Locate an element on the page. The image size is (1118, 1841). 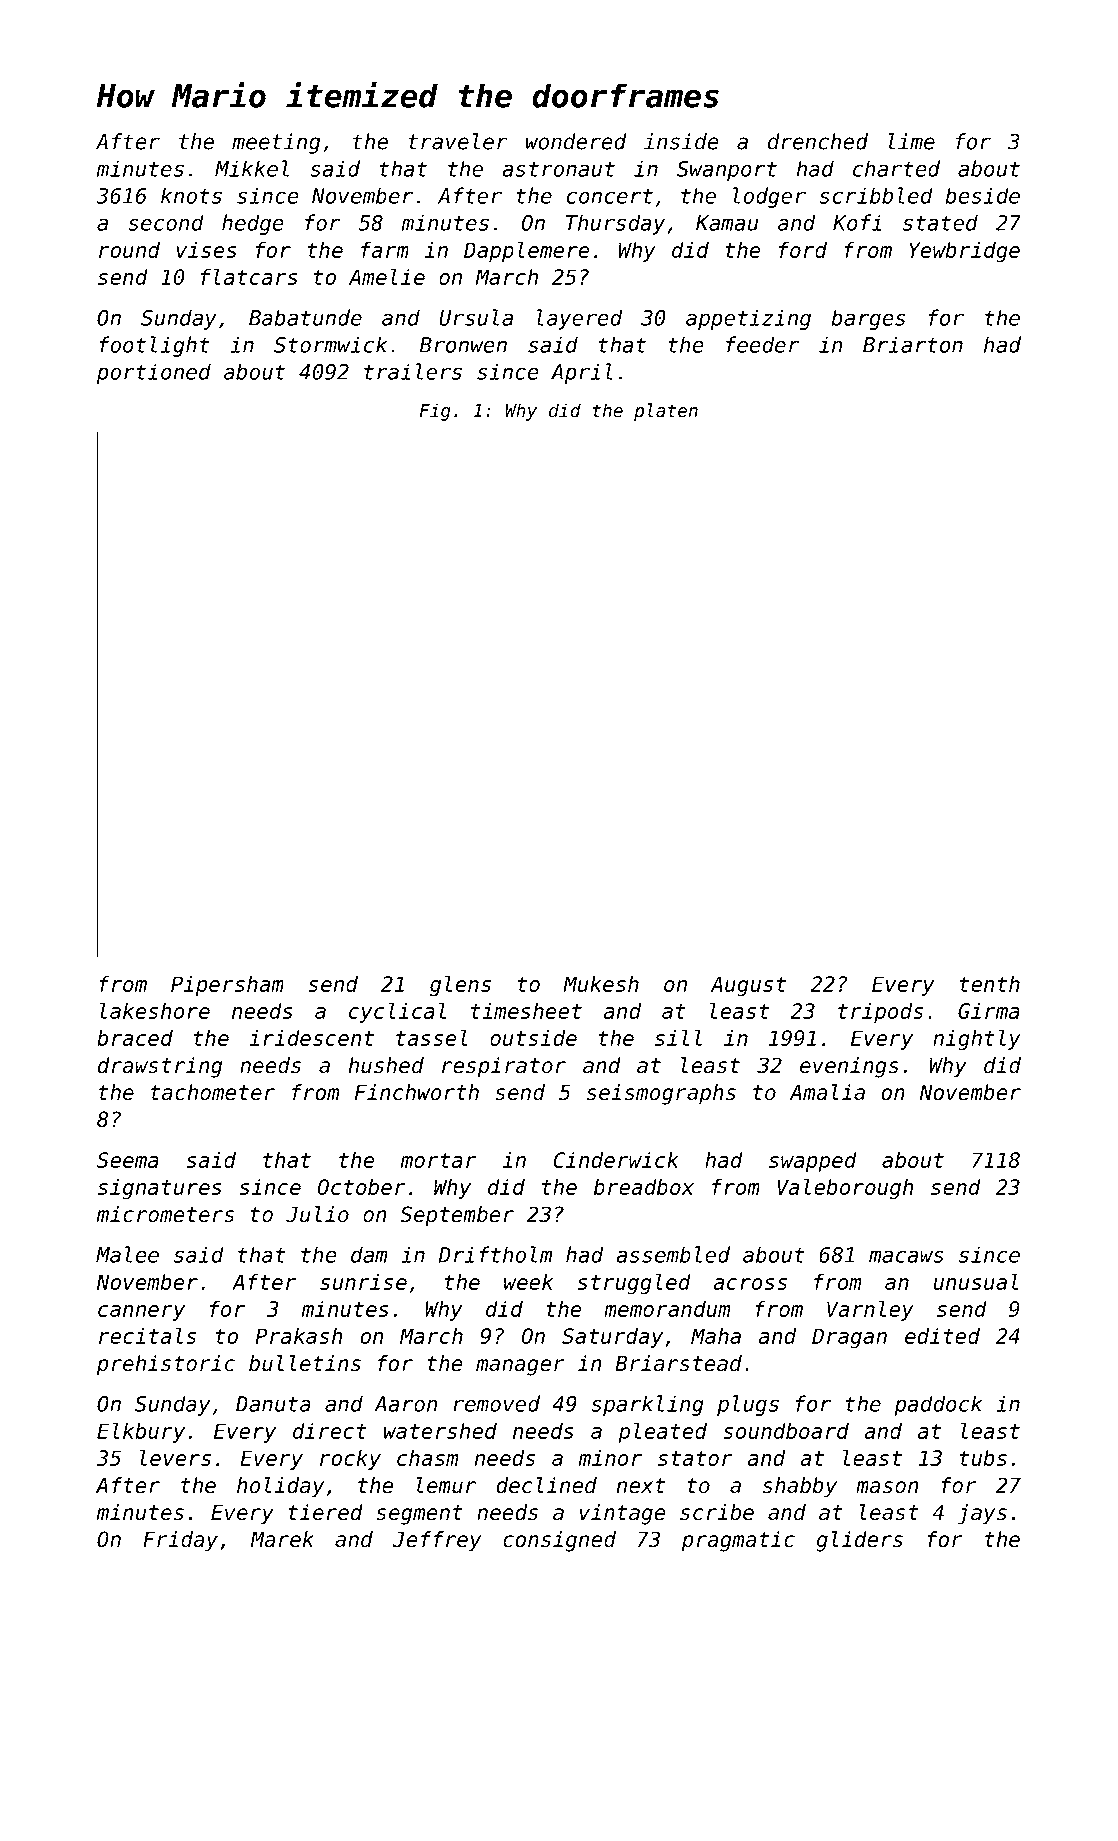
drawstring is located at coordinates (160, 1067).
